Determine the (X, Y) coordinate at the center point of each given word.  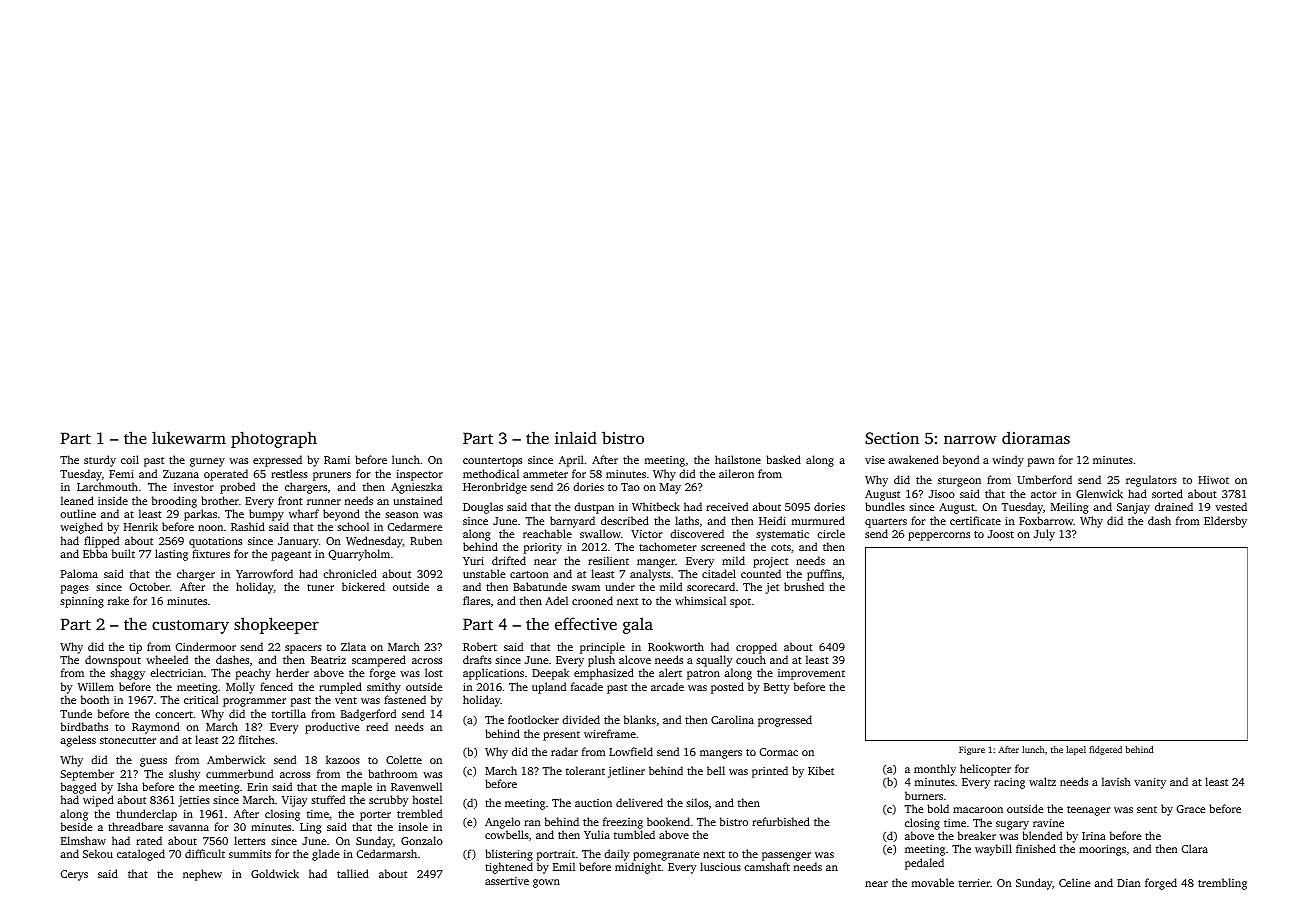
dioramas (1036, 437)
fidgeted (1105, 750)
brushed (804, 586)
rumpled (340, 688)
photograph (274, 439)
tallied (353, 873)
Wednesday (374, 542)
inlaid (576, 437)
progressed (785, 721)
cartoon (529, 574)
